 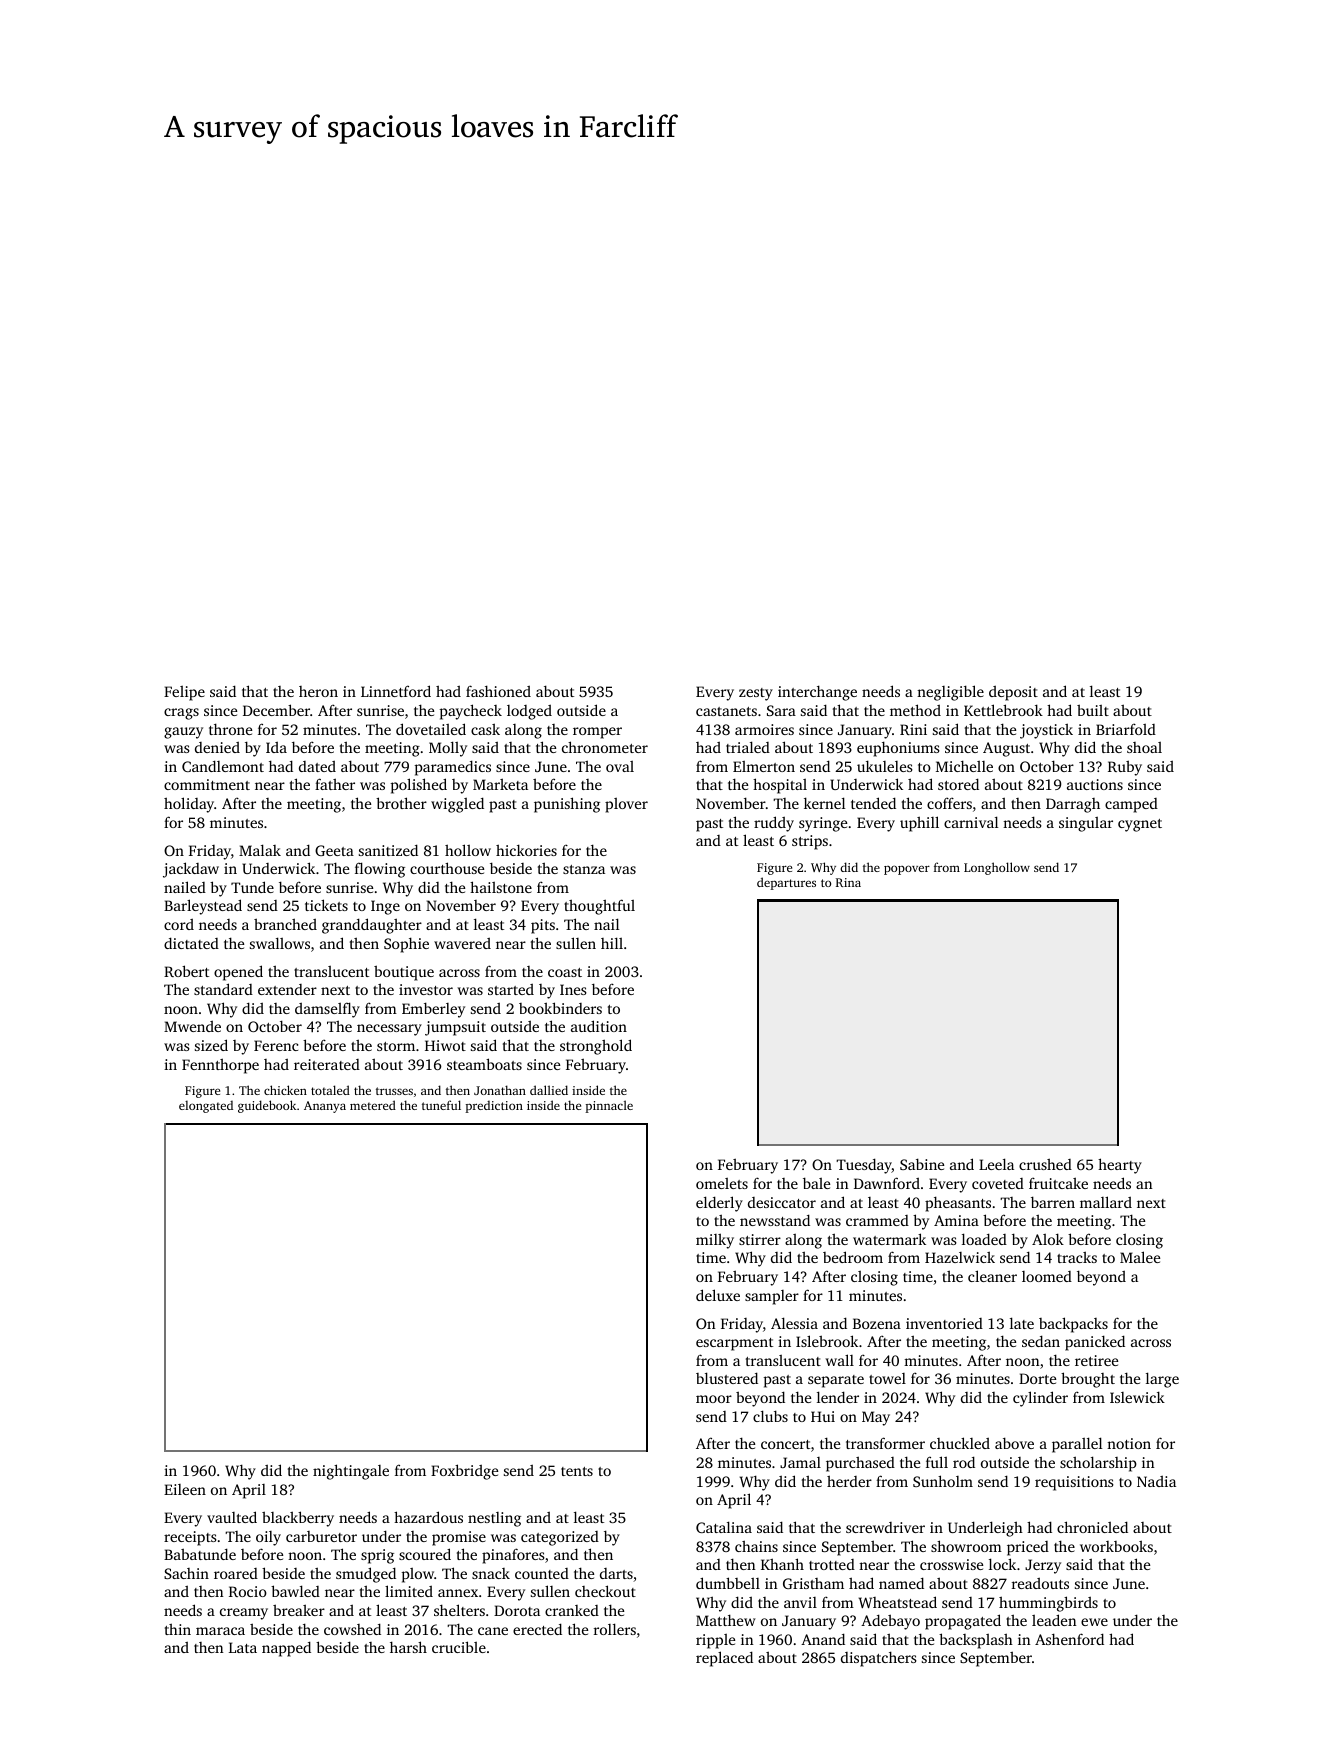 I want to click on nightingale, so click(x=351, y=1472).
